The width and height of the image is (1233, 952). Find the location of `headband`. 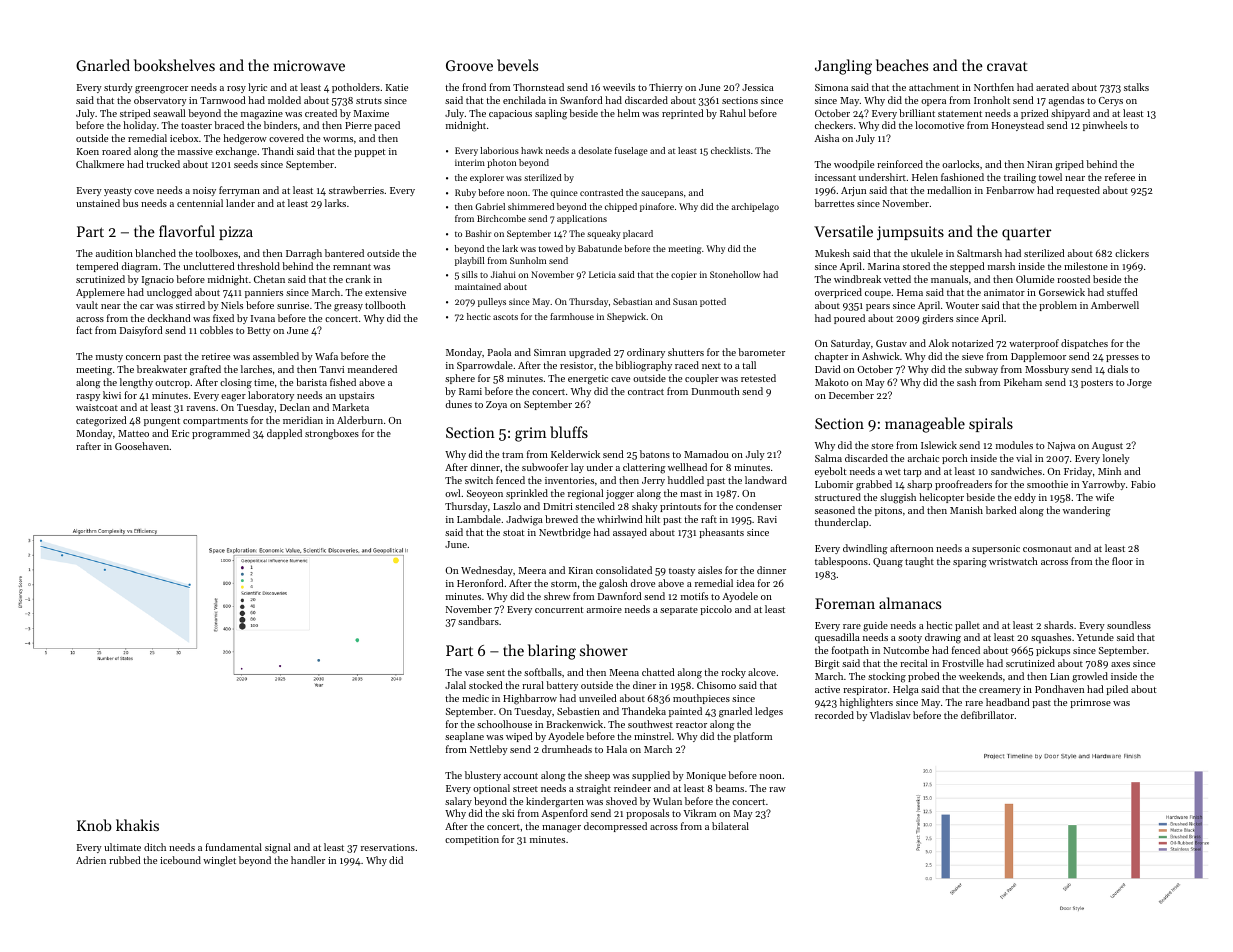

headband is located at coordinates (1008, 702).
